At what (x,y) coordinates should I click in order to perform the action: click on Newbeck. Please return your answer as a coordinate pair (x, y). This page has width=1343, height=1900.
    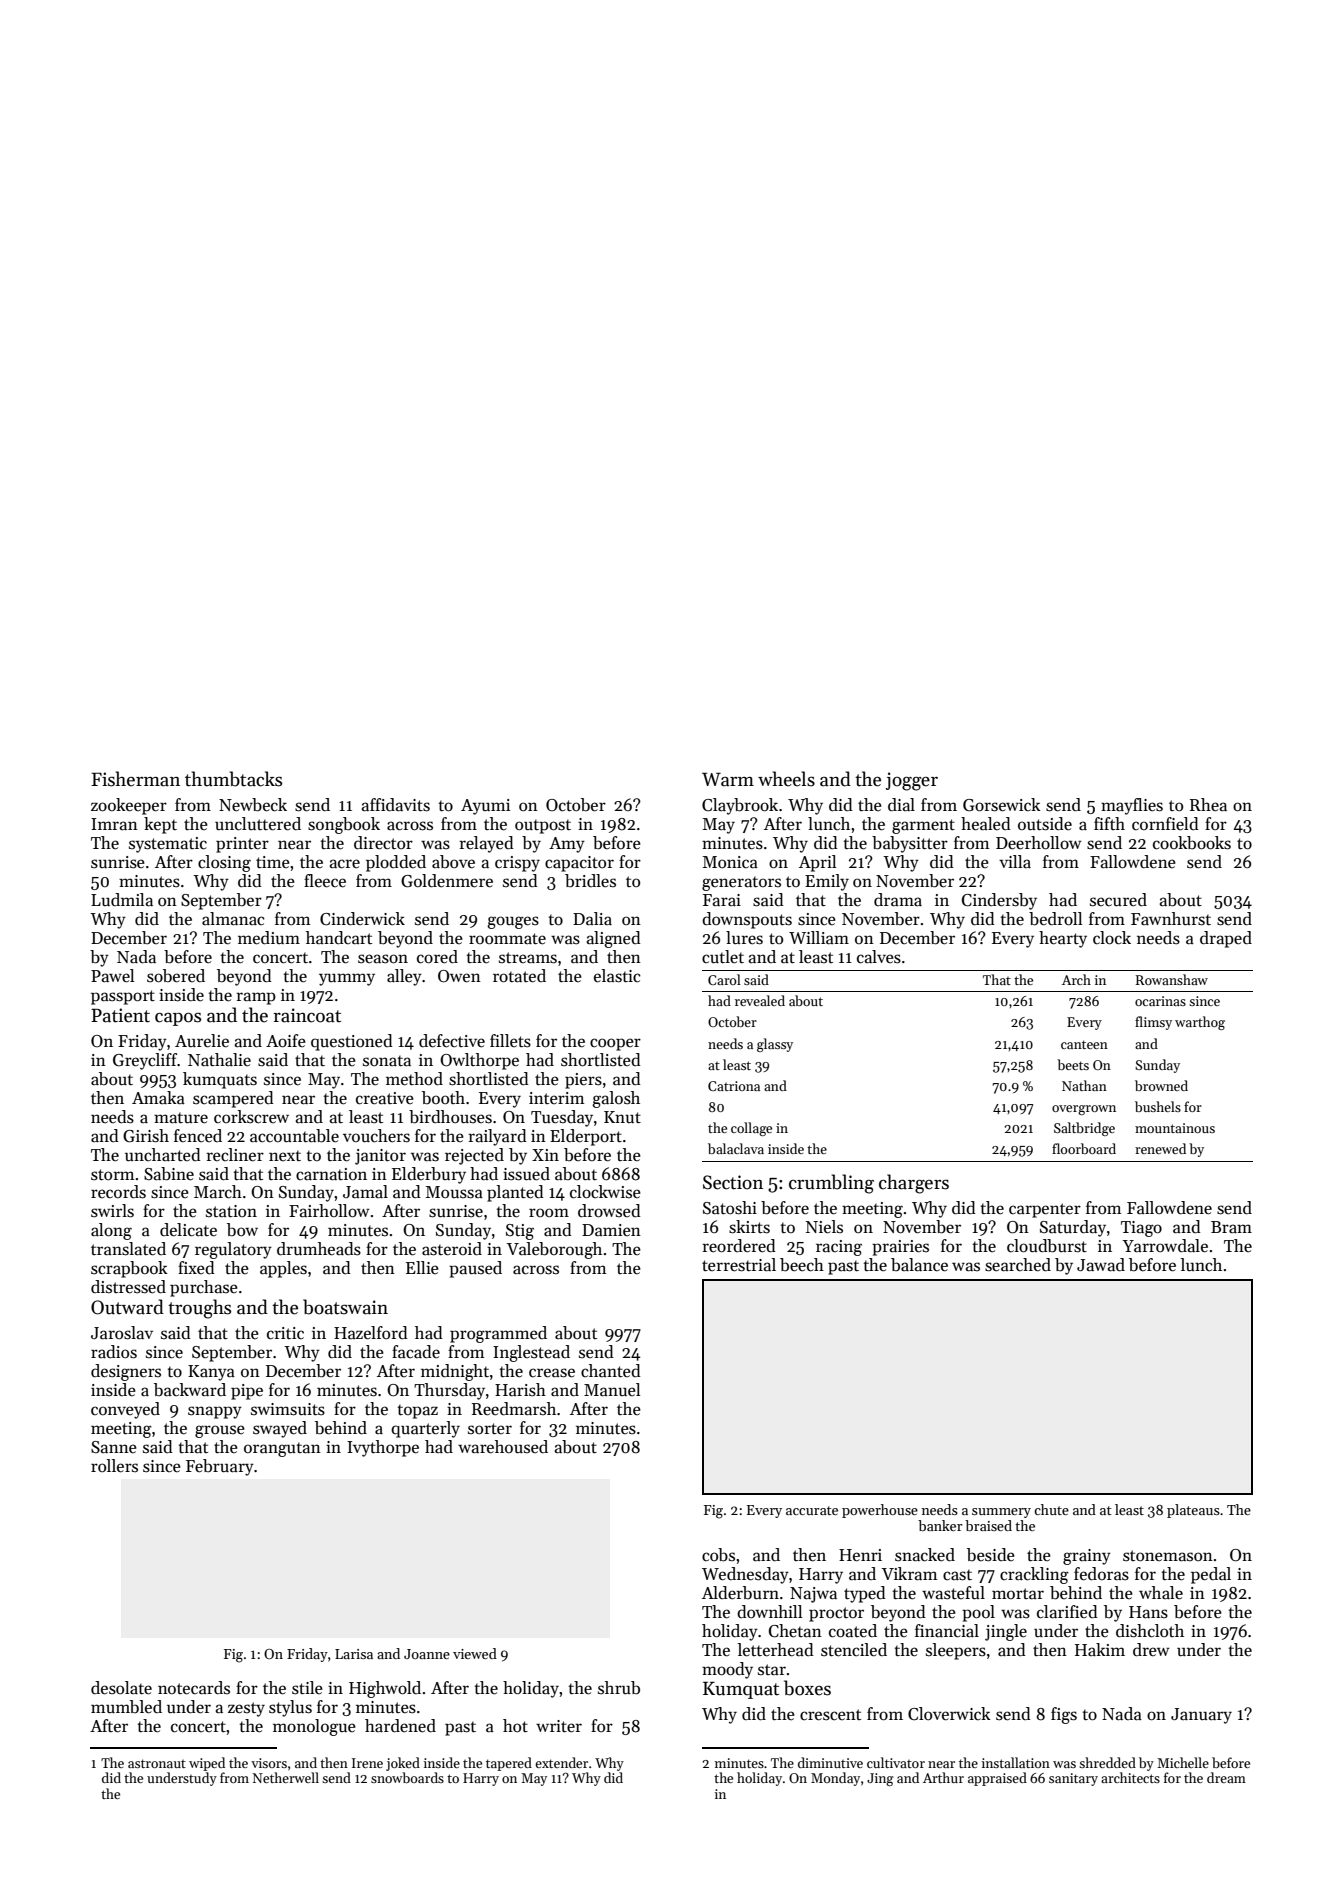
    Looking at the image, I should click on (253, 805).
